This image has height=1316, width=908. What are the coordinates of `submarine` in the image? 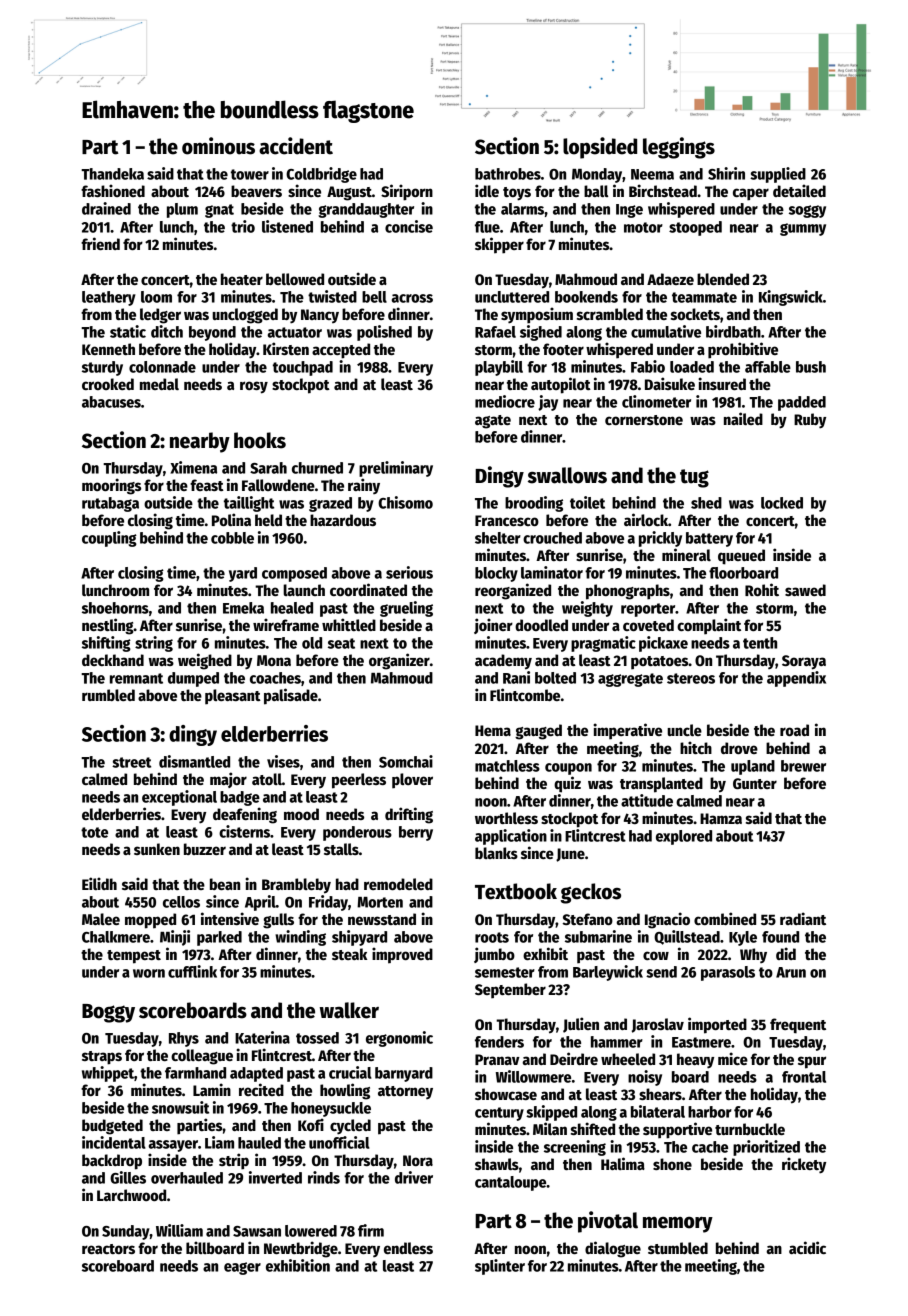 It's located at (598, 936).
